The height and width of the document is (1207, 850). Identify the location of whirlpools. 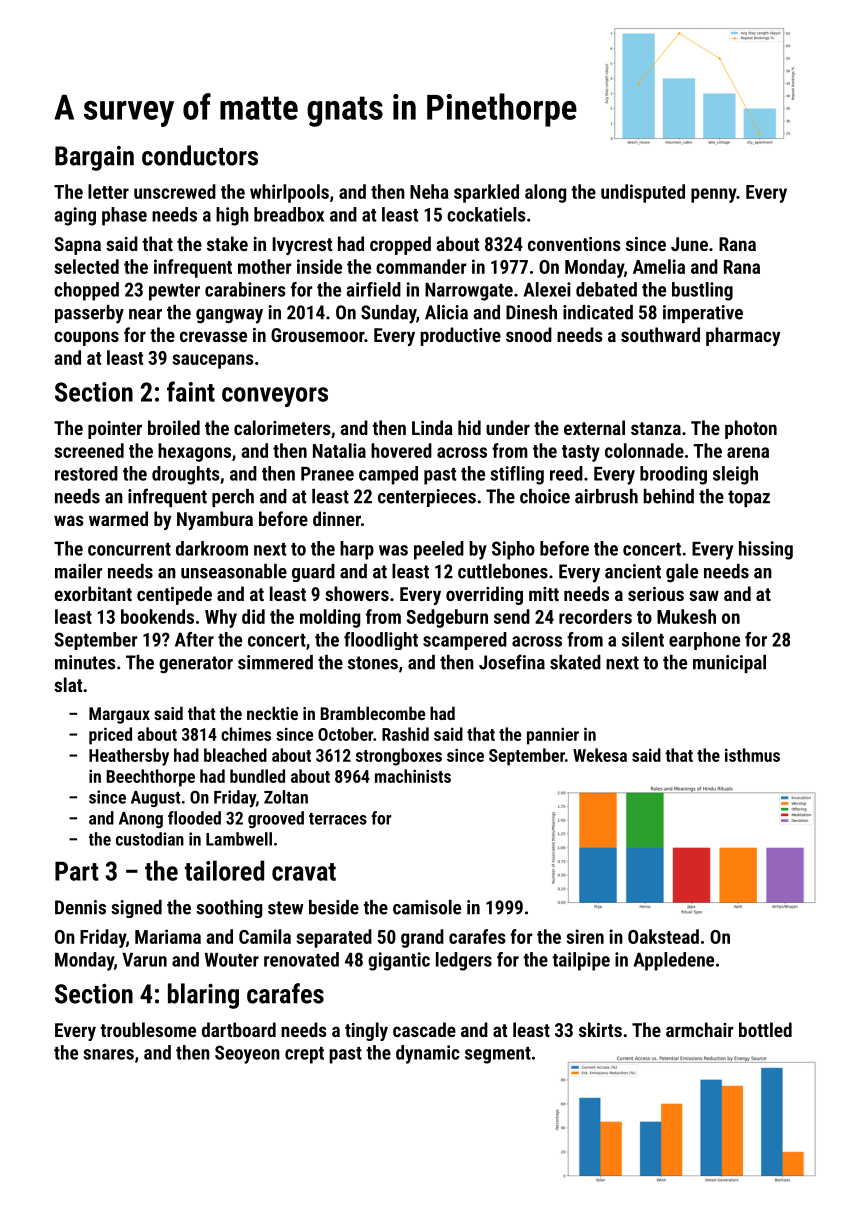
(289, 193).
